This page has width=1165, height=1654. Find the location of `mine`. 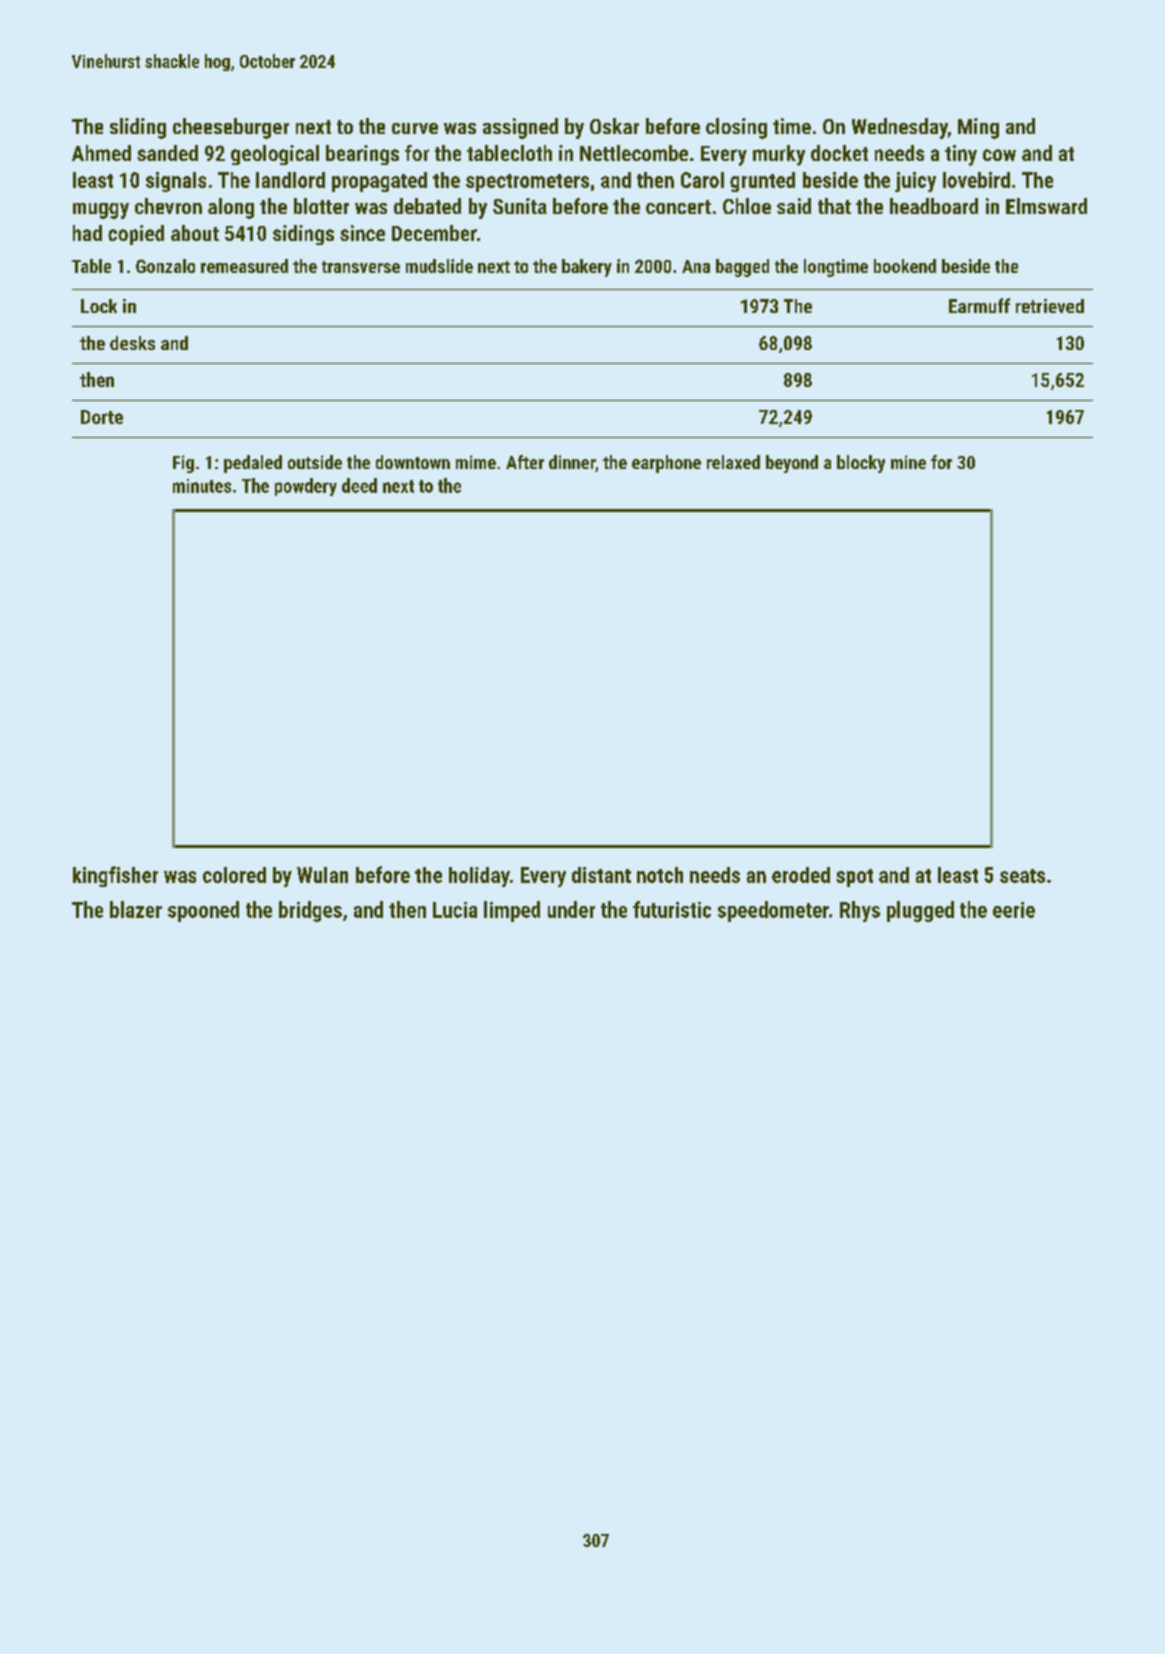

mine is located at coordinates (908, 462).
